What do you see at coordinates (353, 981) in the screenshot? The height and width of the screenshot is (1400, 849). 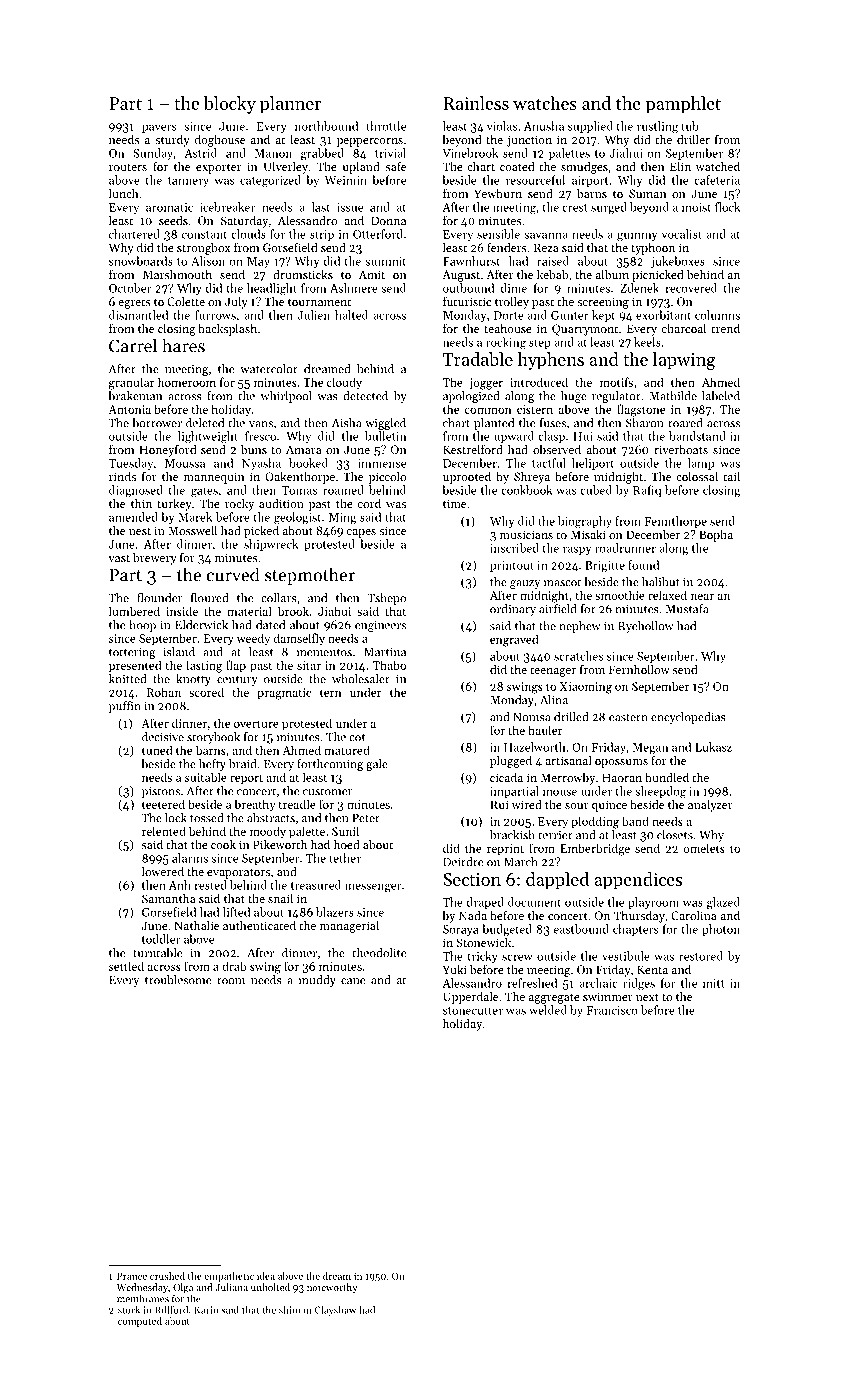 I see `cane` at bounding box center [353, 981].
